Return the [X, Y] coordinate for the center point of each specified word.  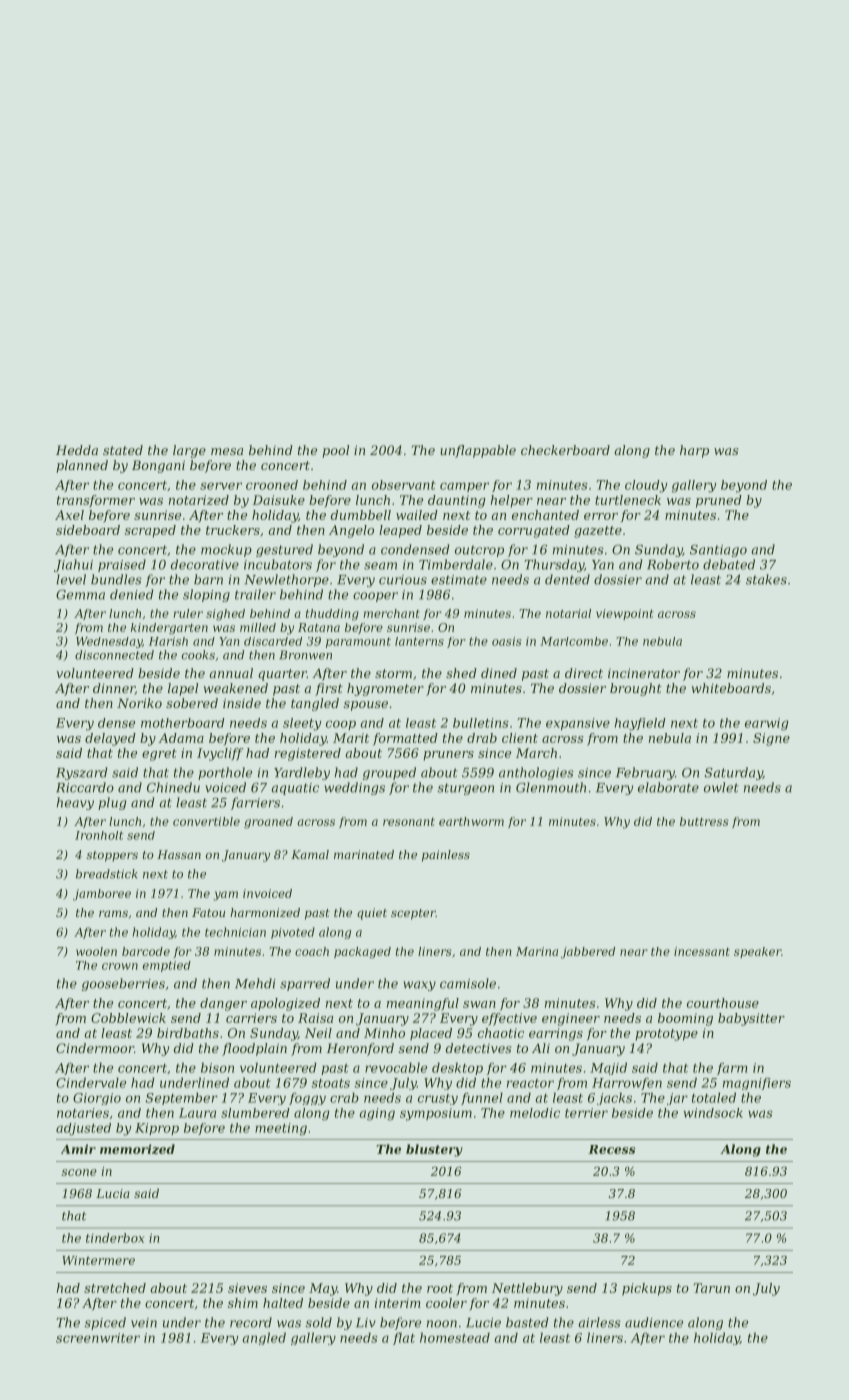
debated [729, 564]
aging [377, 1114]
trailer [255, 594]
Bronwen [305, 655]
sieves [247, 1288]
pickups [647, 1289]
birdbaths [188, 1033]
